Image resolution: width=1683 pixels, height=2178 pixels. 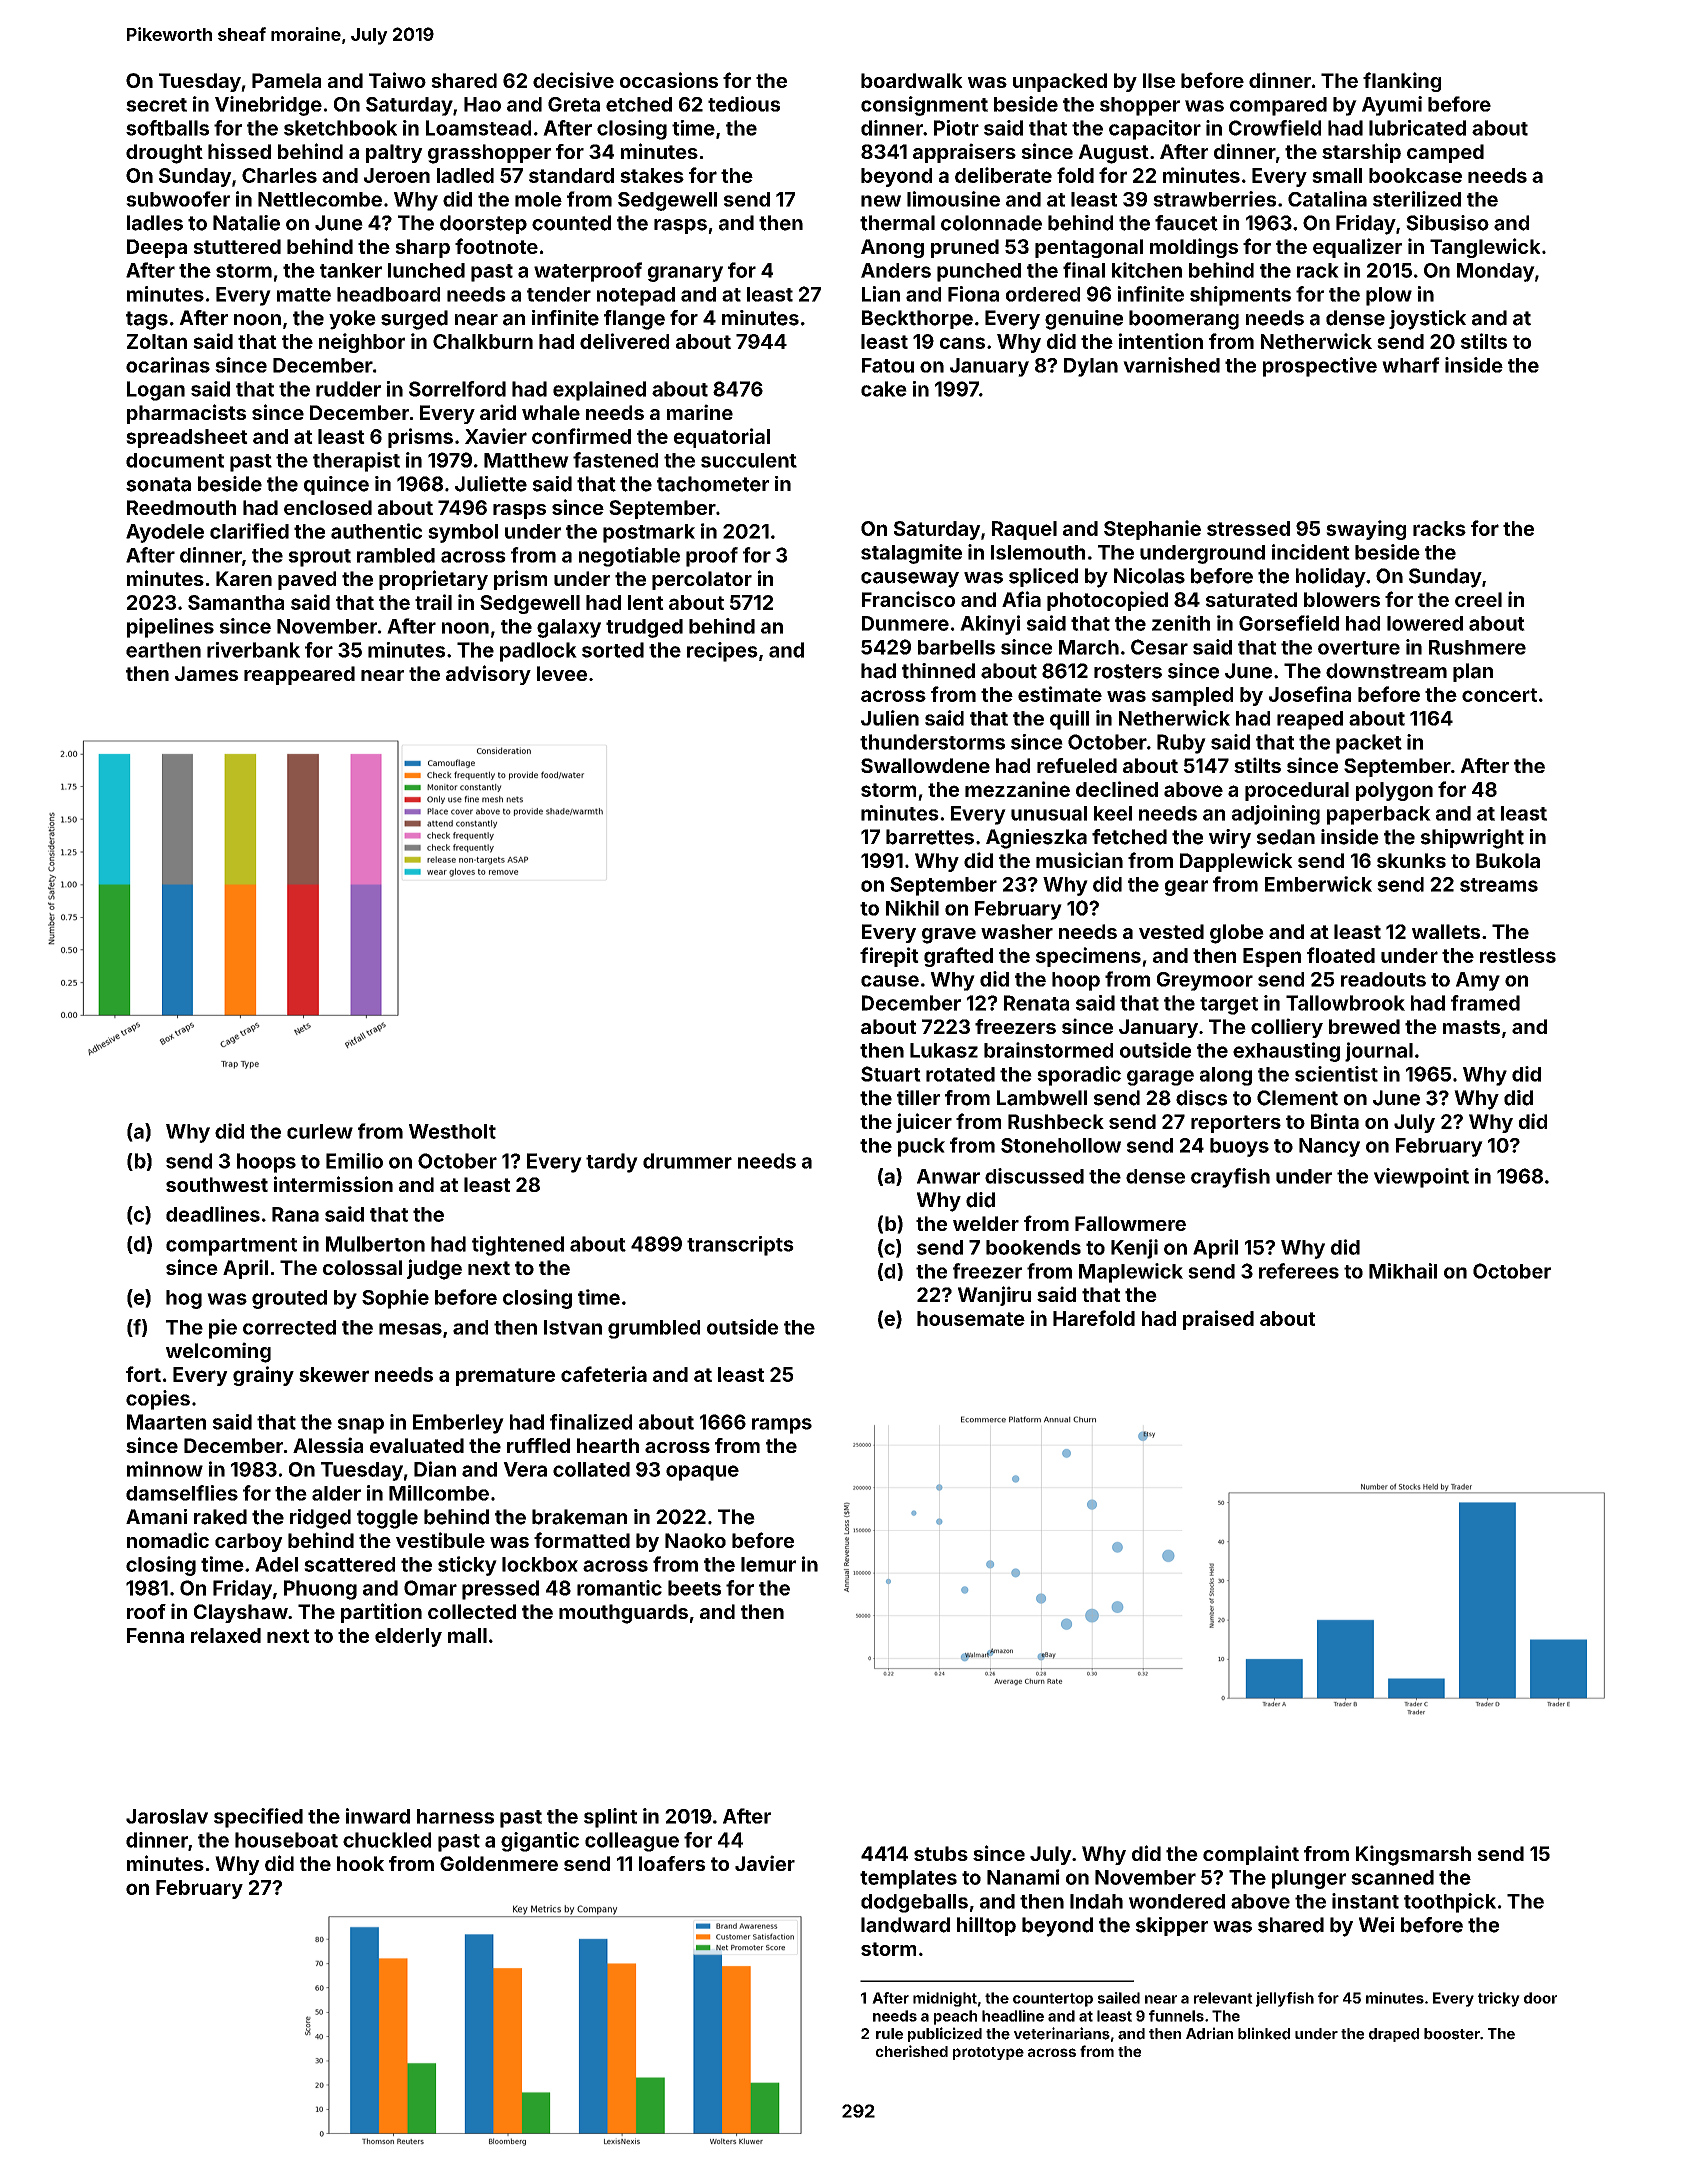 I want to click on houseboat, so click(x=286, y=1840).
